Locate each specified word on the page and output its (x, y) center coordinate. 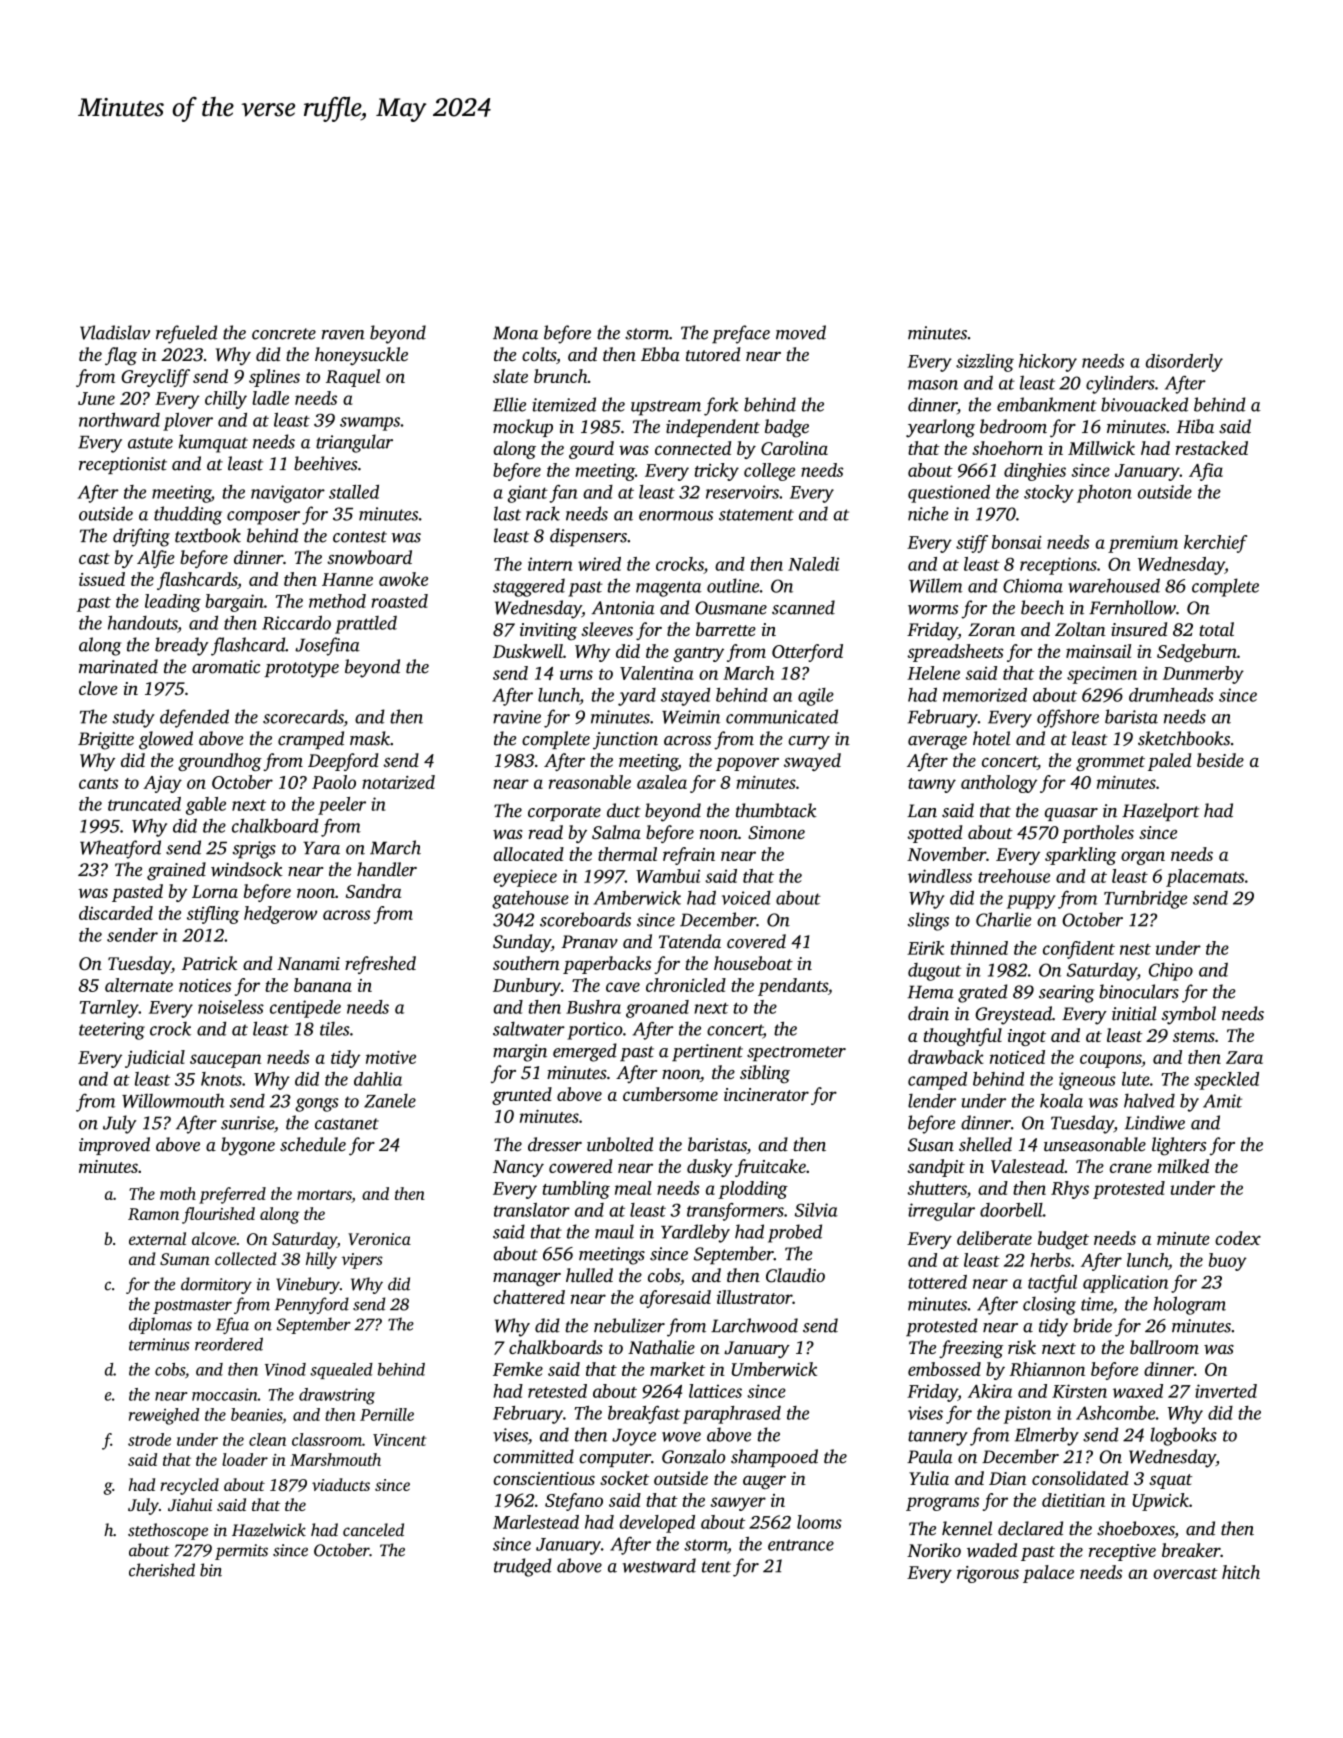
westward (659, 1565)
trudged (523, 1567)
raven (343, 335)
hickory (1048, 363)
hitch (1241, 1572)
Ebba (660, 354)
